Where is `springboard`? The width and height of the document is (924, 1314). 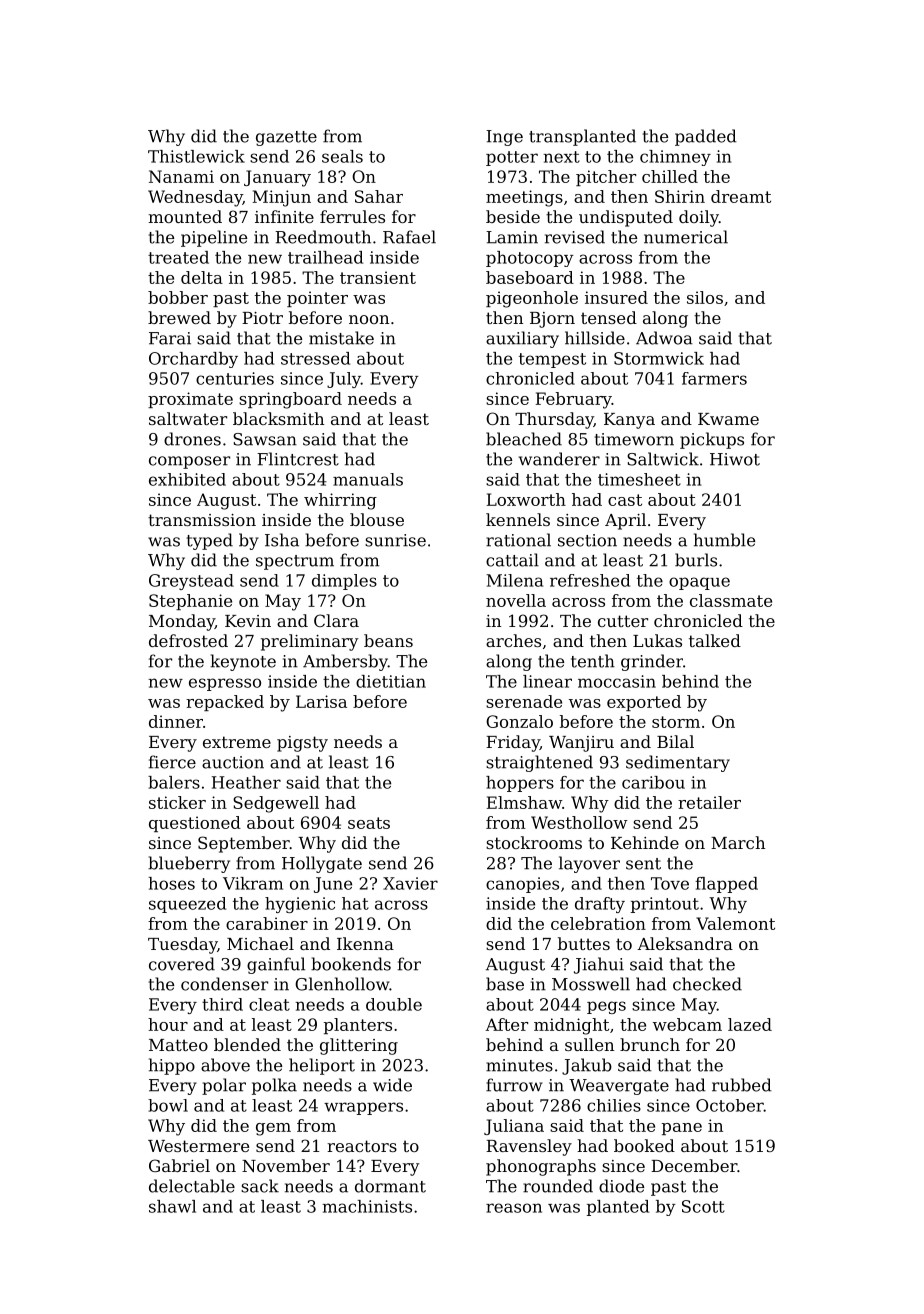 springboard is located at coordinates (290, 400).
